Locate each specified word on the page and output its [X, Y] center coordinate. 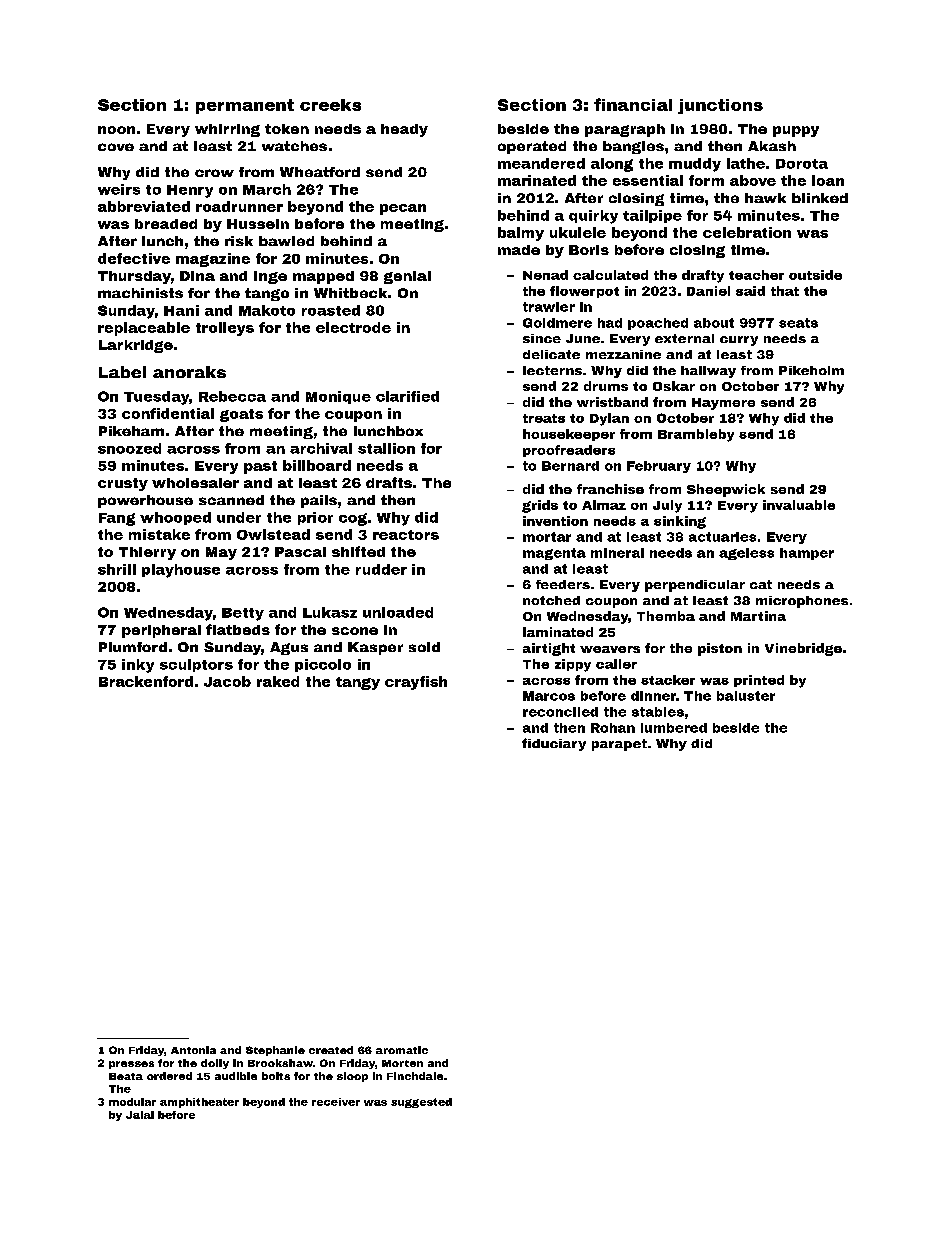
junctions [720, 106]
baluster [746, 696]
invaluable [799, 505]
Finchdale [415, 1076]
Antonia [193, 1050]
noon [116, 130]
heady [404, 130]
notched [551, 600]
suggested [421, 1103]
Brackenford [146, 681]
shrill [117, 569]
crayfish [416, 683]
